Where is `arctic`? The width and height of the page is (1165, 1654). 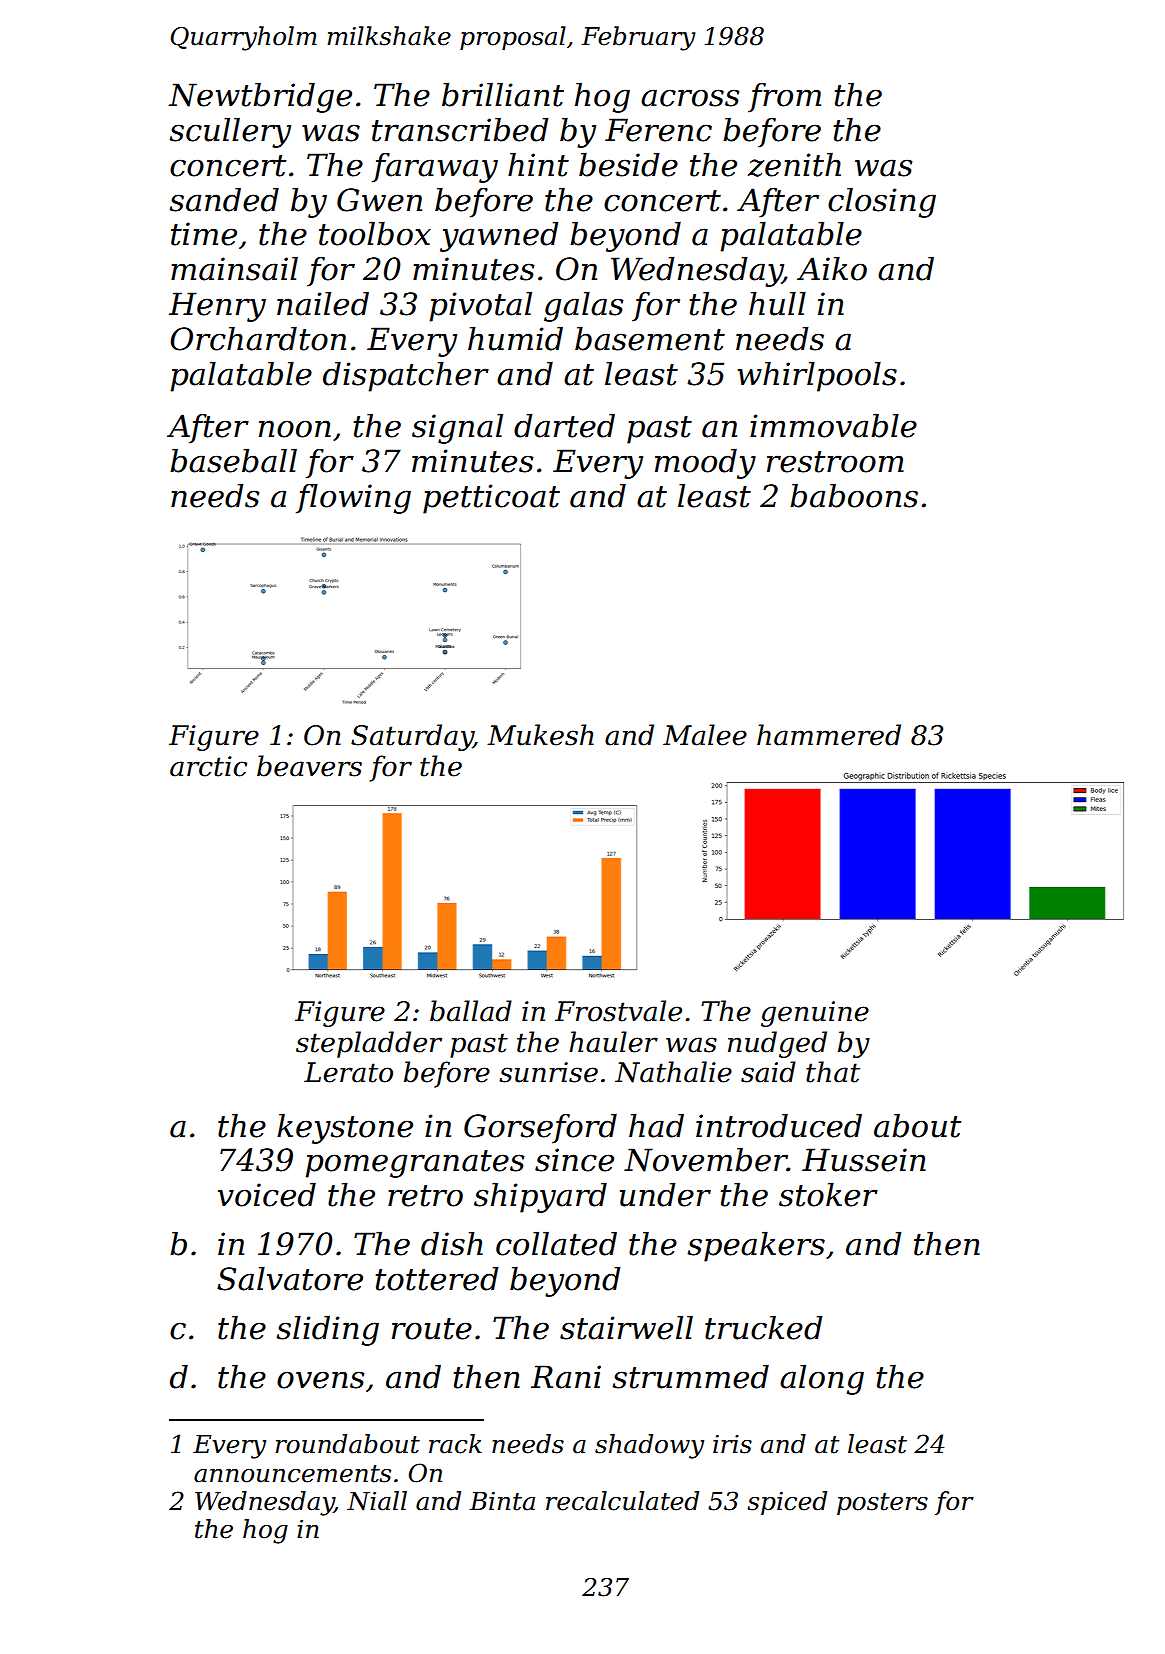
arctic is located at coordinates (208, 766).
